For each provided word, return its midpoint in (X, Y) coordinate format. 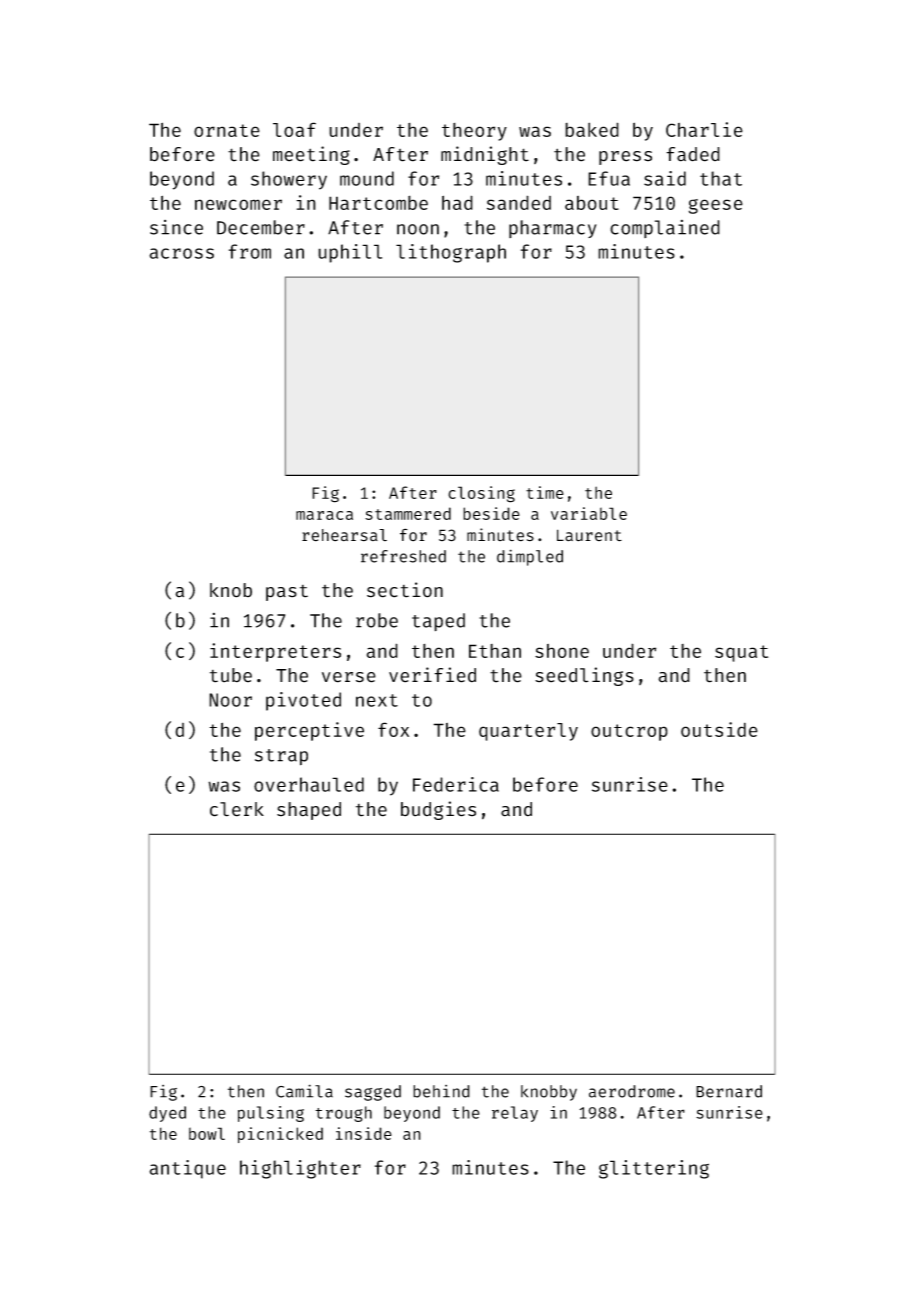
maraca (324, 515)
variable (589, 513)
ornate (227, 130)
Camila (304, 1091)
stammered (408, 513)
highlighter (300, 1169)
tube (231, 675)
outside (719, 729)
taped (438, 622)
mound (367, 178)
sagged (373, 1093)
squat (741, 653)
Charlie (704, 129)
